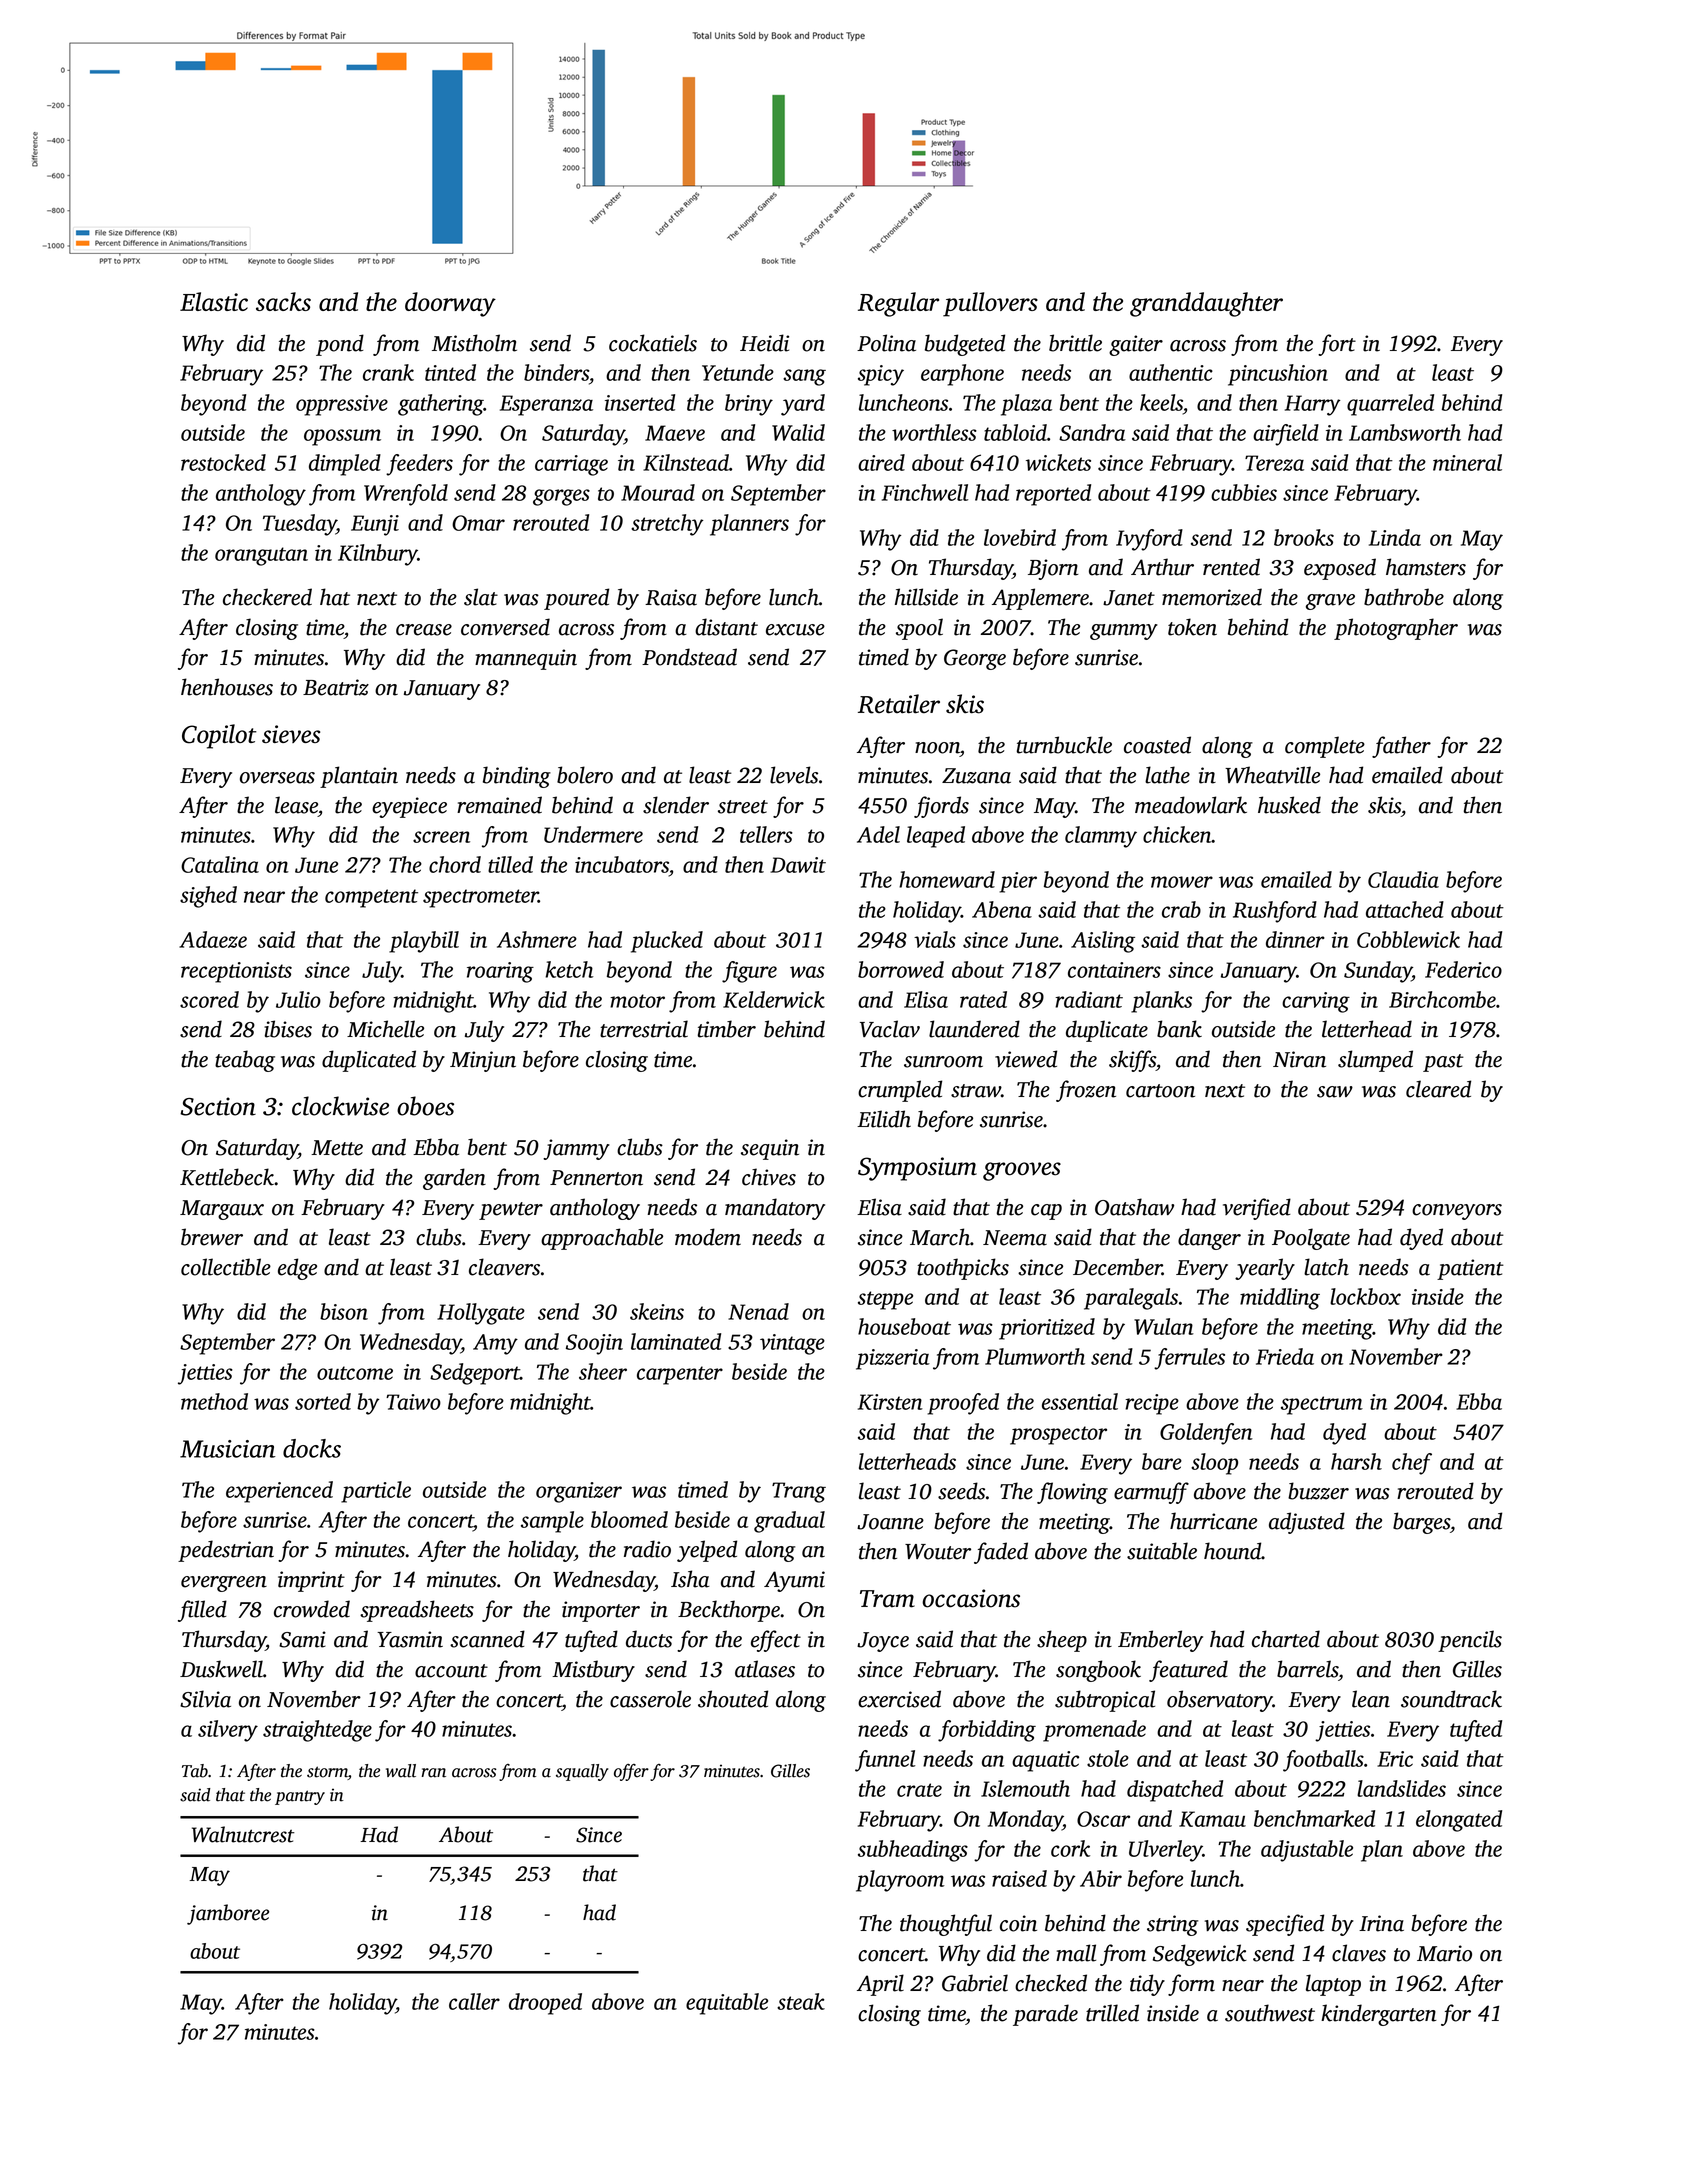  Describe the element at coordinates (243, 1834) in the screenshot. I see `Walnutcrest` at that location.
